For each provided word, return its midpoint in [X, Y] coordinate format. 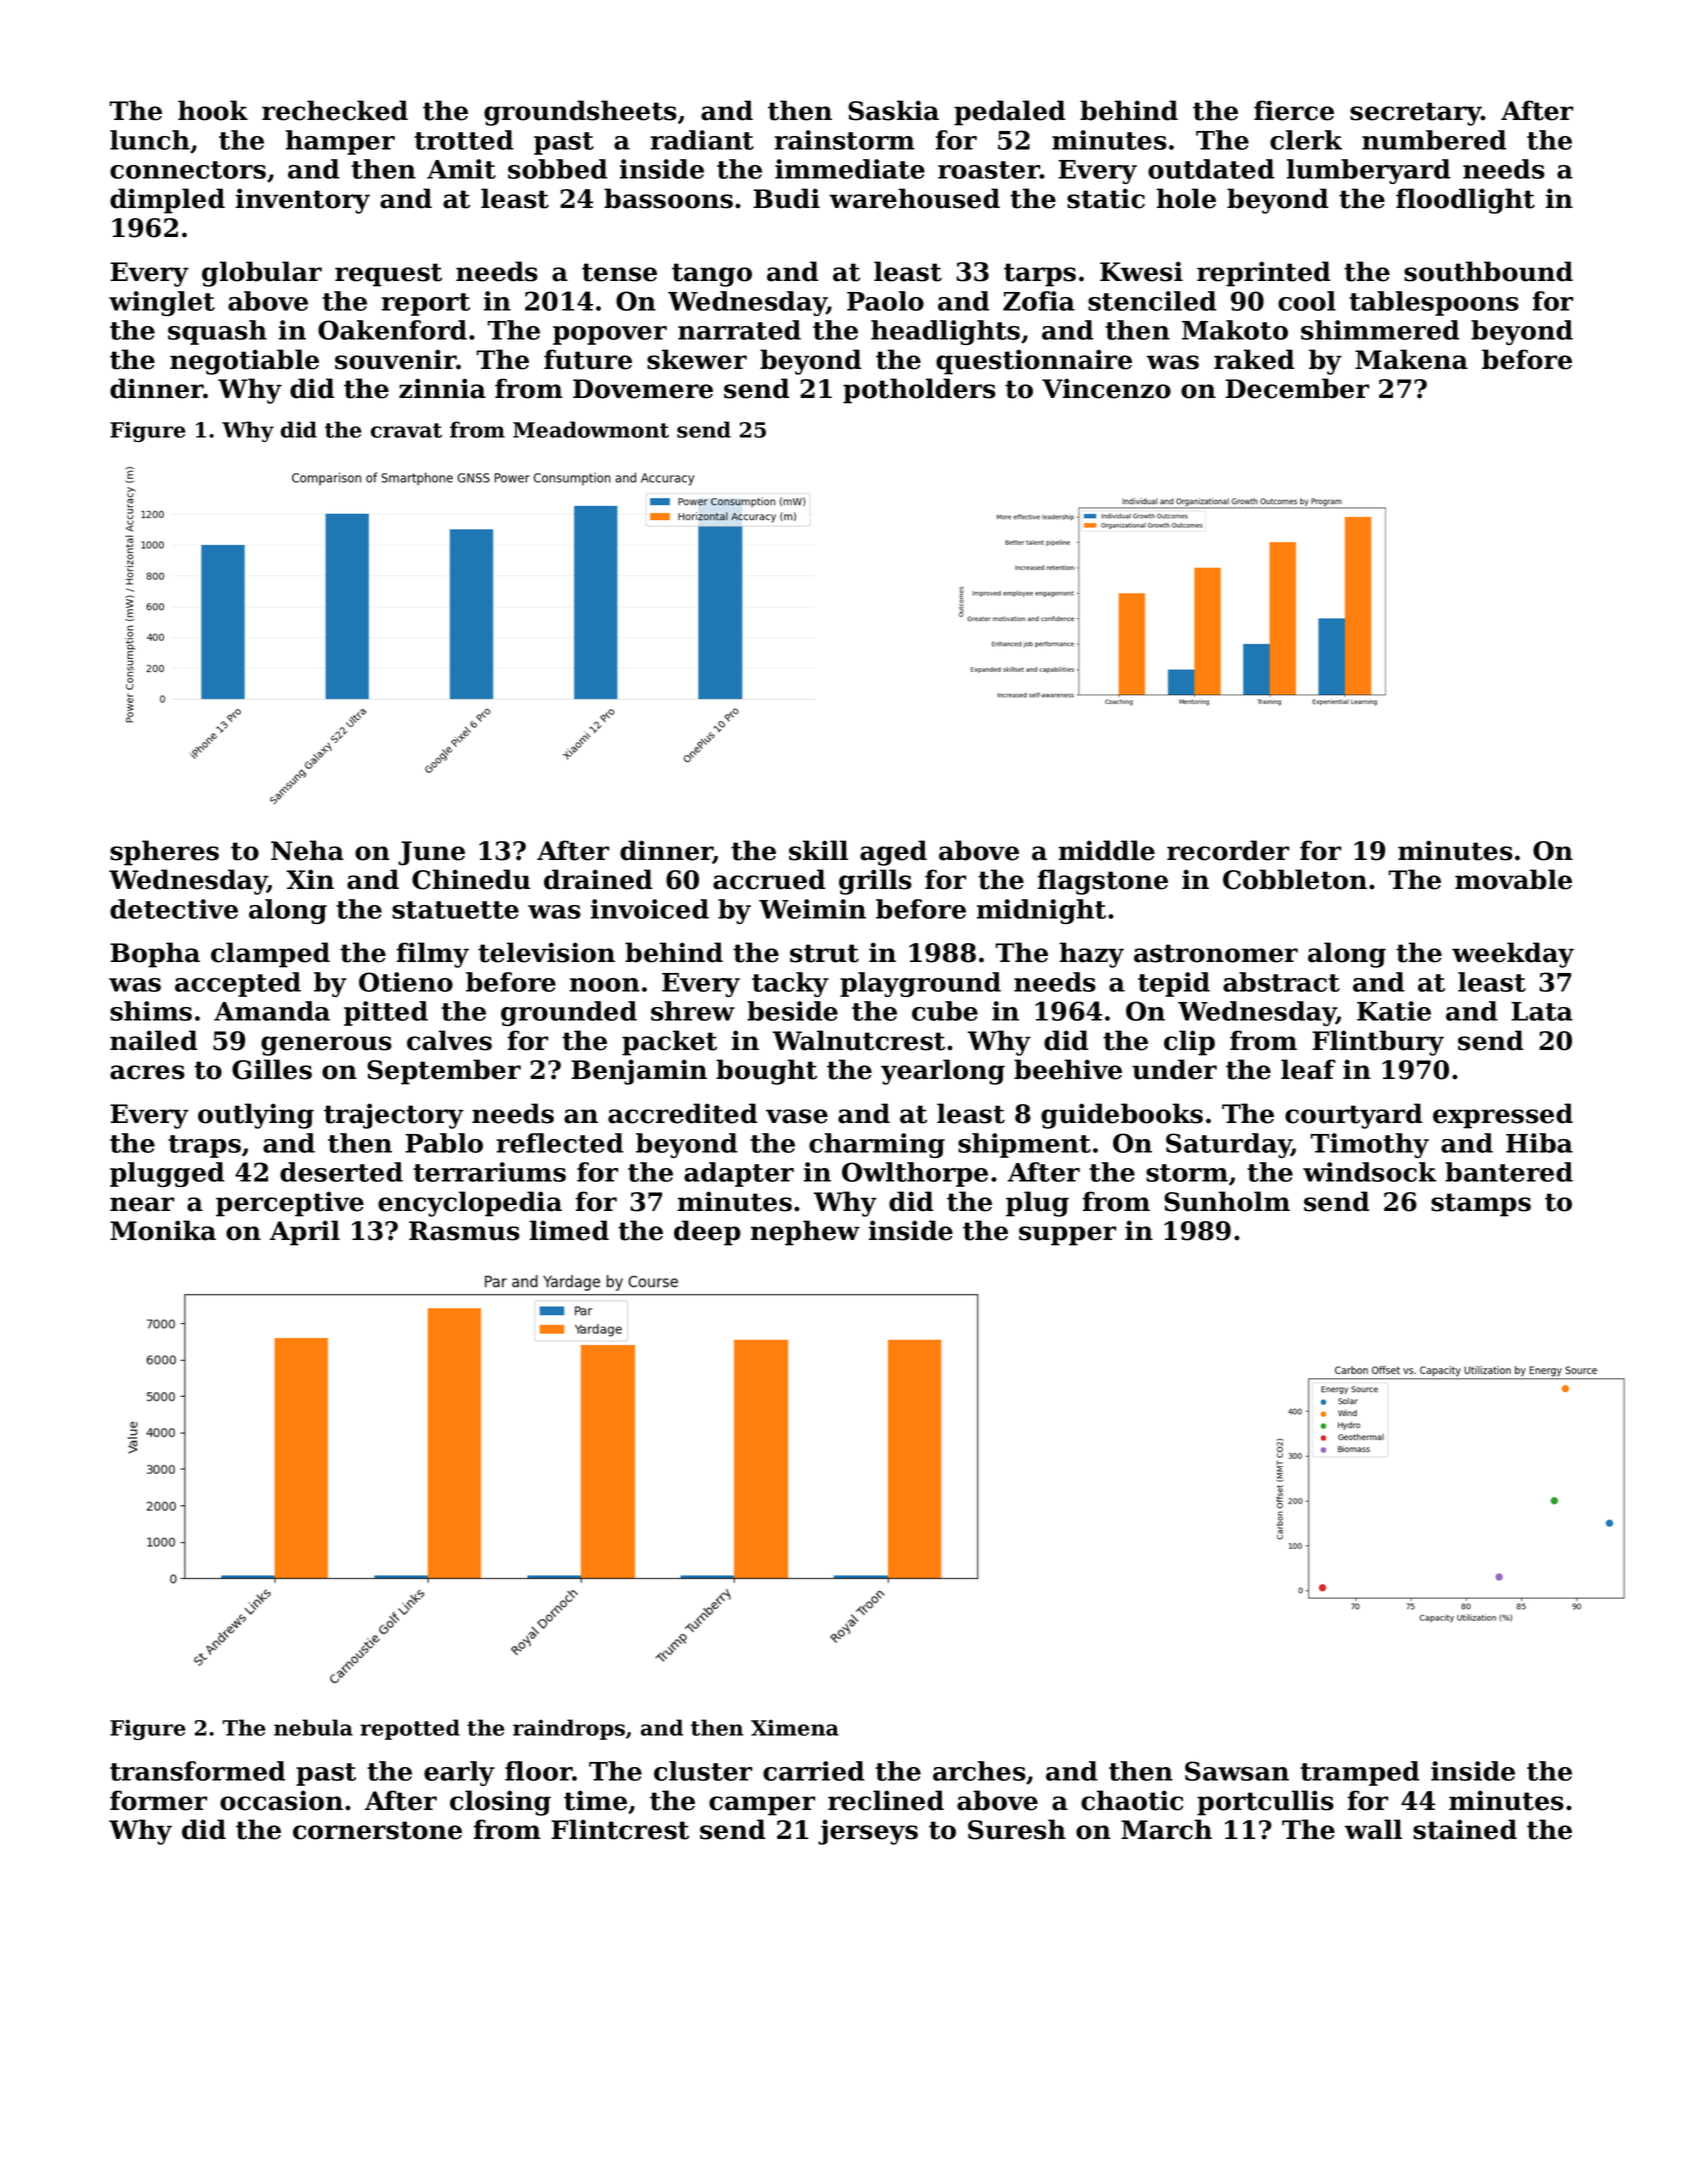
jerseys [868, 1832]
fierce [1294, 110]
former [158, 1800]
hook [213, 110]
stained [1465, 1829]
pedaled [1009, 113]
